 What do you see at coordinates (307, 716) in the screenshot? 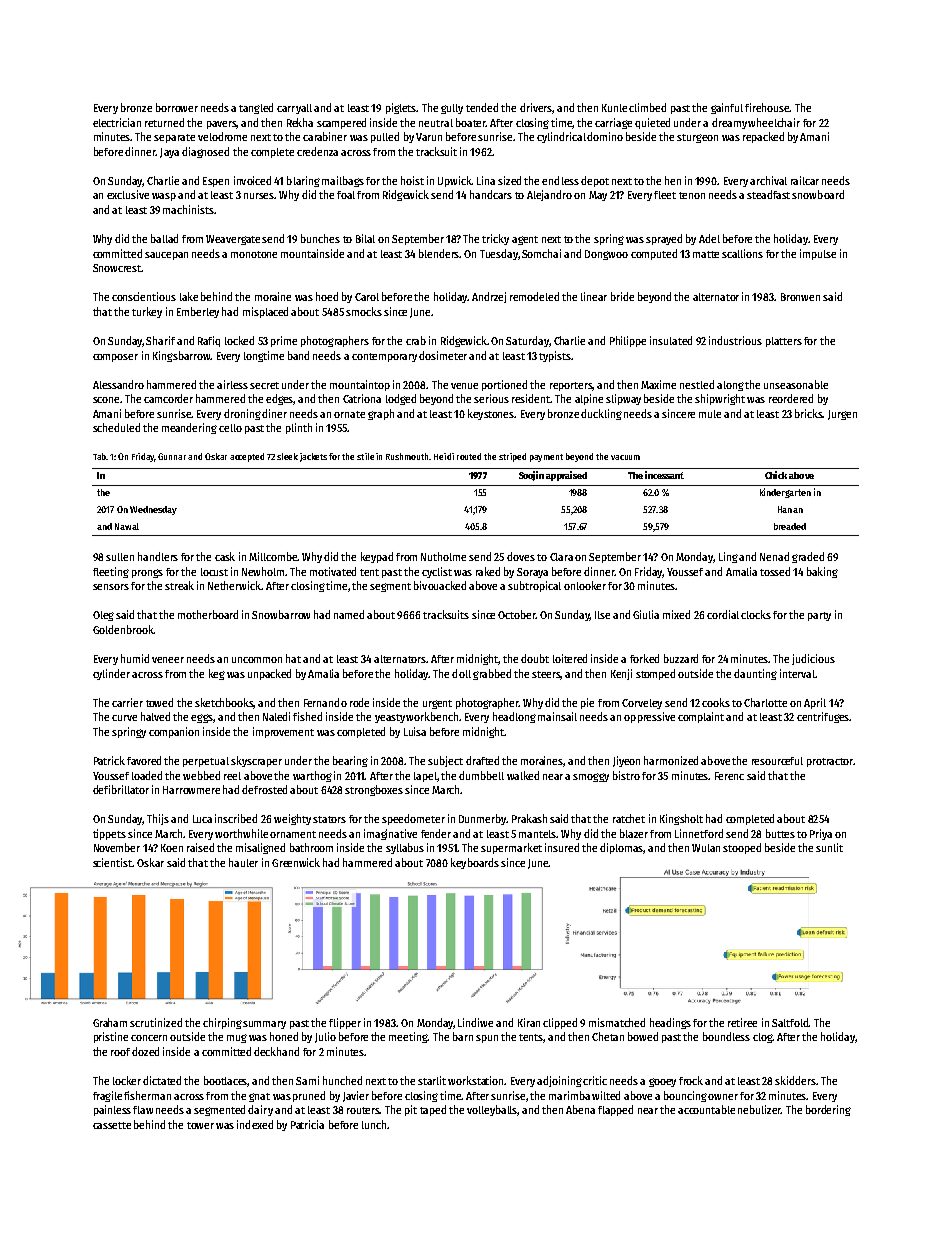
I see `fished` at bounding box center [307, 716].
